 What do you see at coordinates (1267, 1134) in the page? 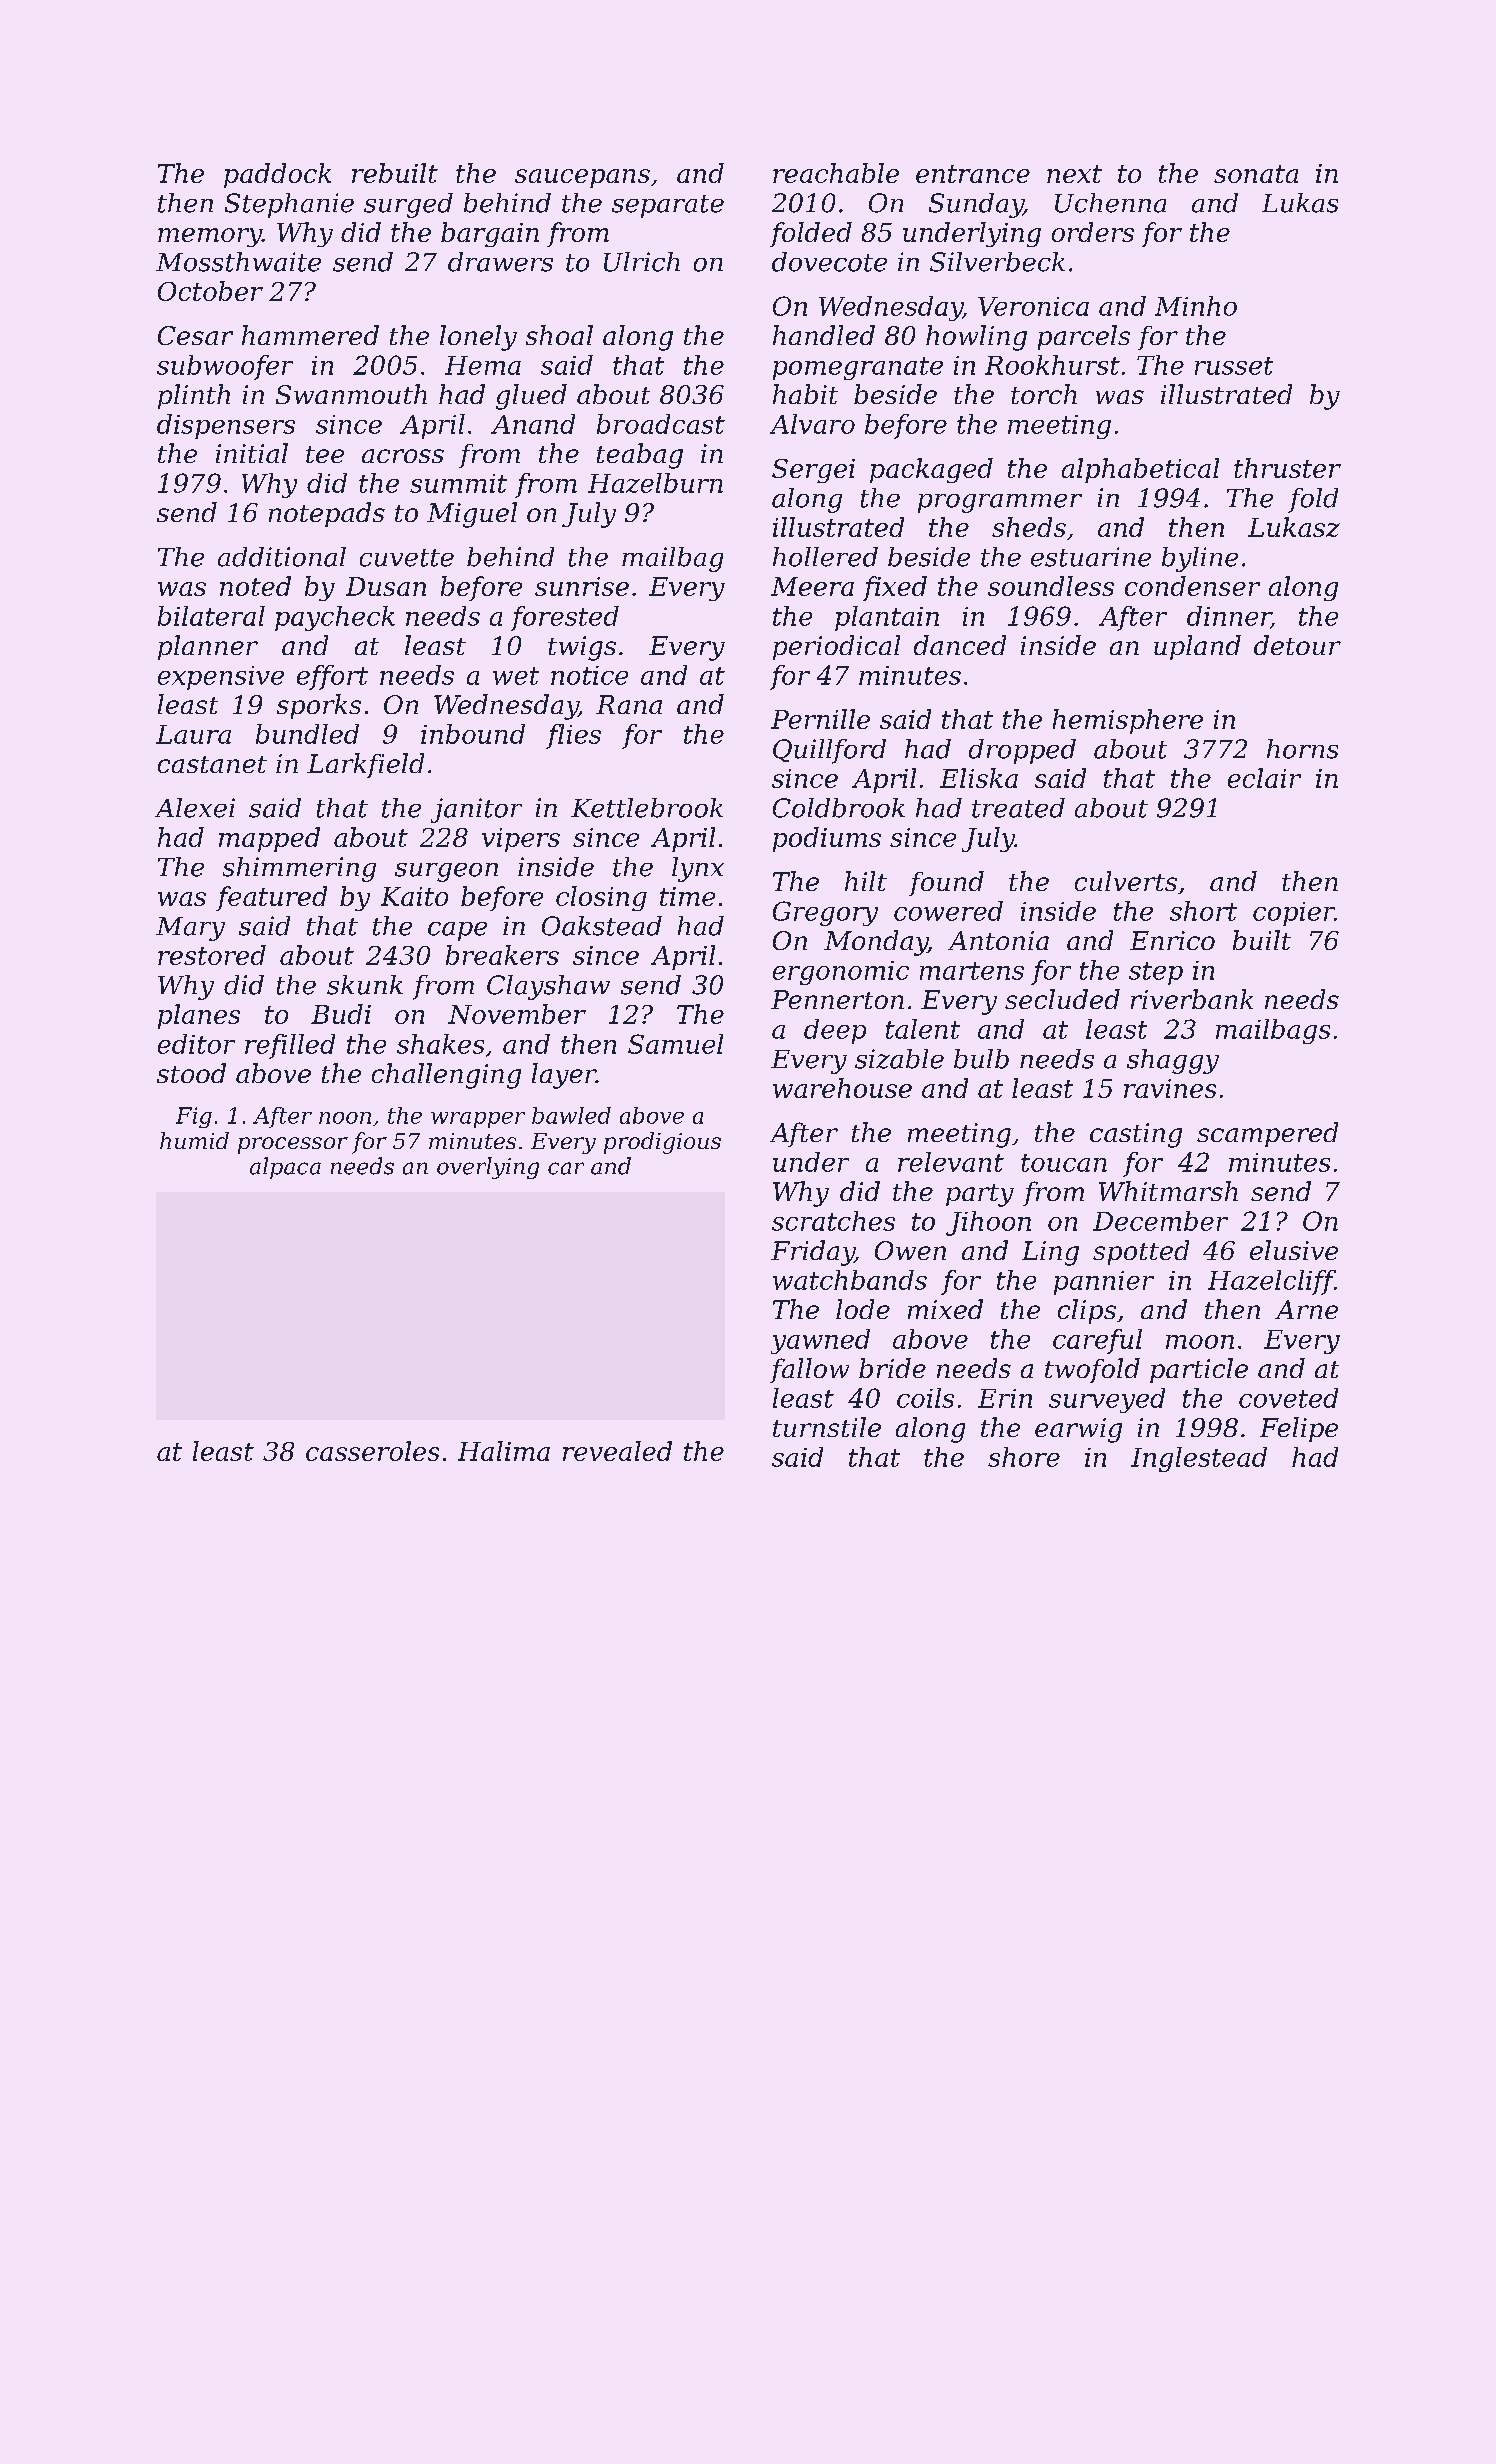
I see `scampered` at bounding box center [1267, 1134].
